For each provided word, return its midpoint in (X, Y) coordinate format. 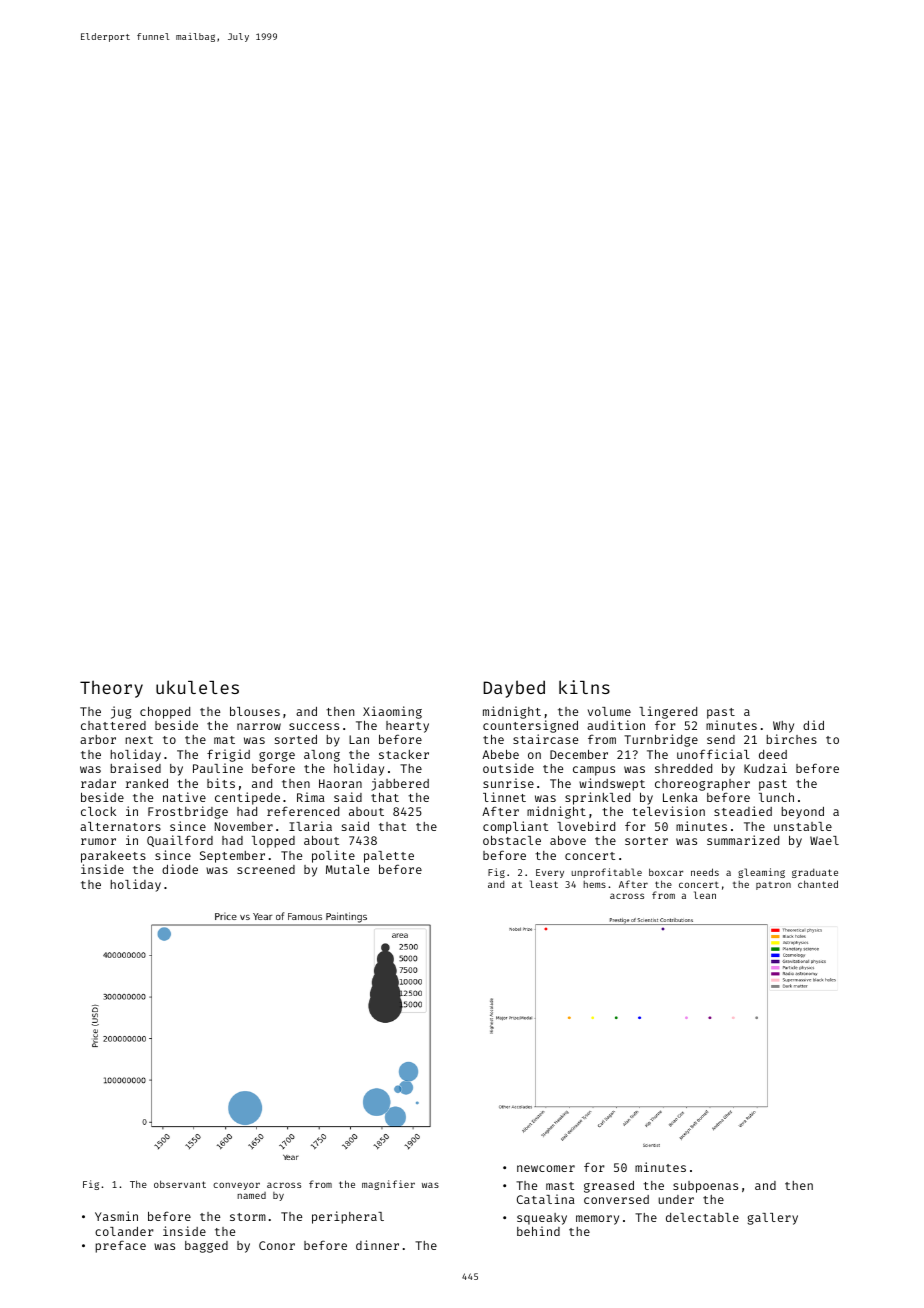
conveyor (236, 1186)
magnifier (388, 1185)
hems (594, 884)
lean (705, 895)
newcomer (546, 1168)
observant (180, 1184)
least (544, 884)
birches (791, 739)
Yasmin (116, 1216)
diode (180, 869)
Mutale (347, 869)
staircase (545, 739)
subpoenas (705, 1187)
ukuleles (197, 687)
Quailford (180, 841)
